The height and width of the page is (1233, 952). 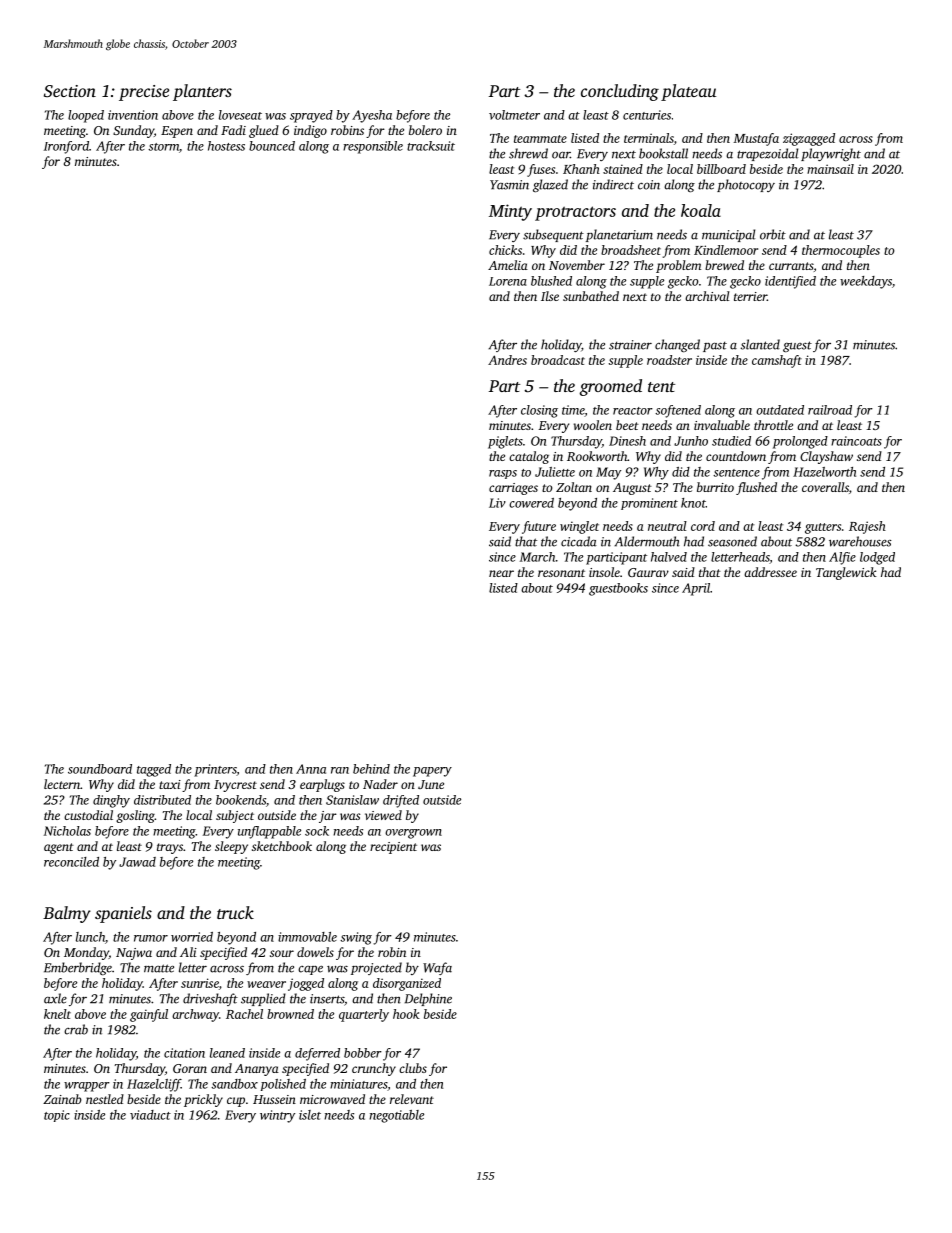 What do you see at coordinates (100, 769) in the page?
I see `soundboard` at bounding box center [100, 769].
